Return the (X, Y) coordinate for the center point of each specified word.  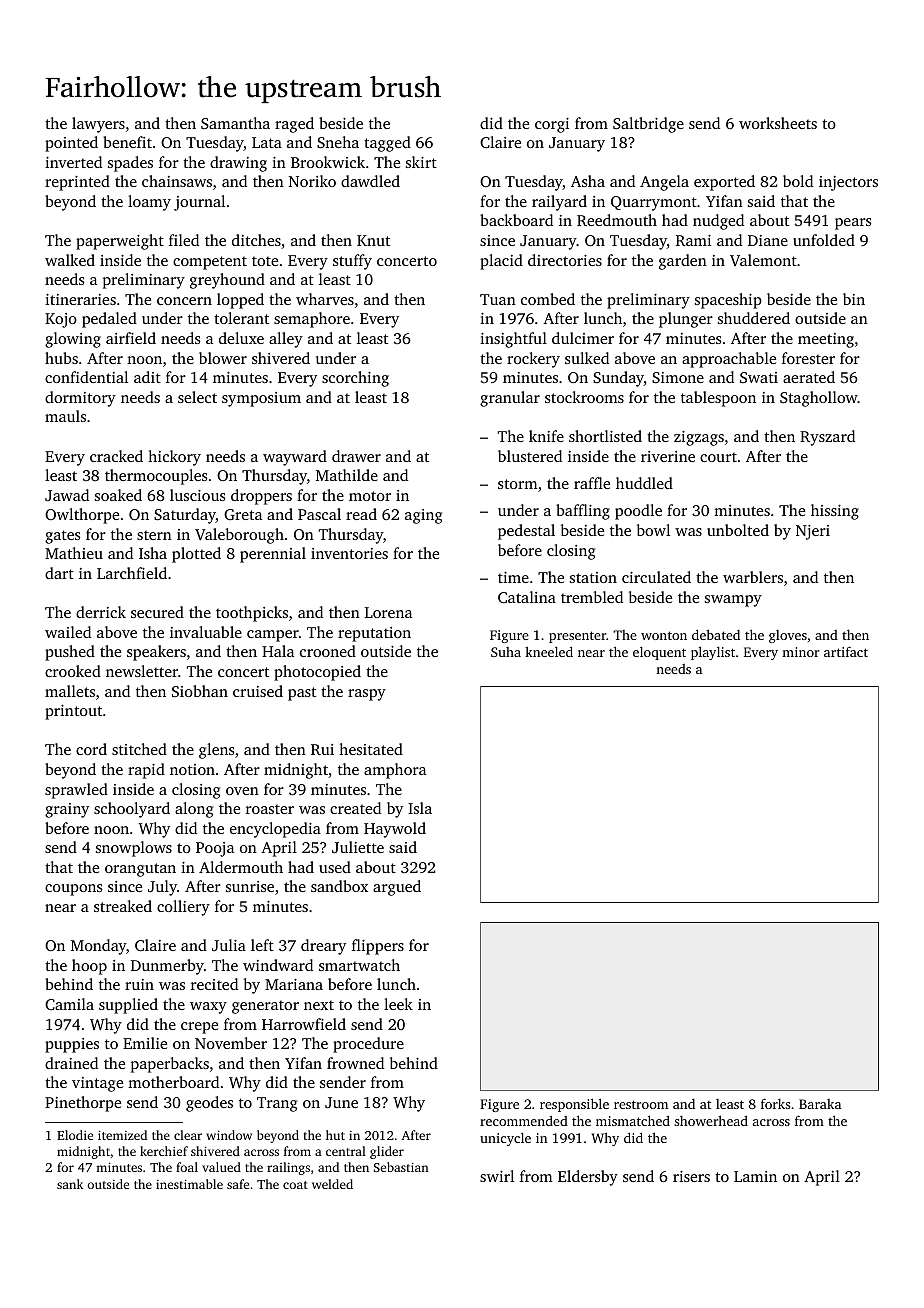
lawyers (98, 125)
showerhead (711, 1120)
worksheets (778, 123)
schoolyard (132, 810)
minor (801, 652)
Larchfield (132, 573)
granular (510, 399)
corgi (552, 125)
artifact (846, 651)
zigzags (699, 438)
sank (70, 1184)
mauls (65, 416)
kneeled (549, 651)
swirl (497, 1176)
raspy (367, 695)
